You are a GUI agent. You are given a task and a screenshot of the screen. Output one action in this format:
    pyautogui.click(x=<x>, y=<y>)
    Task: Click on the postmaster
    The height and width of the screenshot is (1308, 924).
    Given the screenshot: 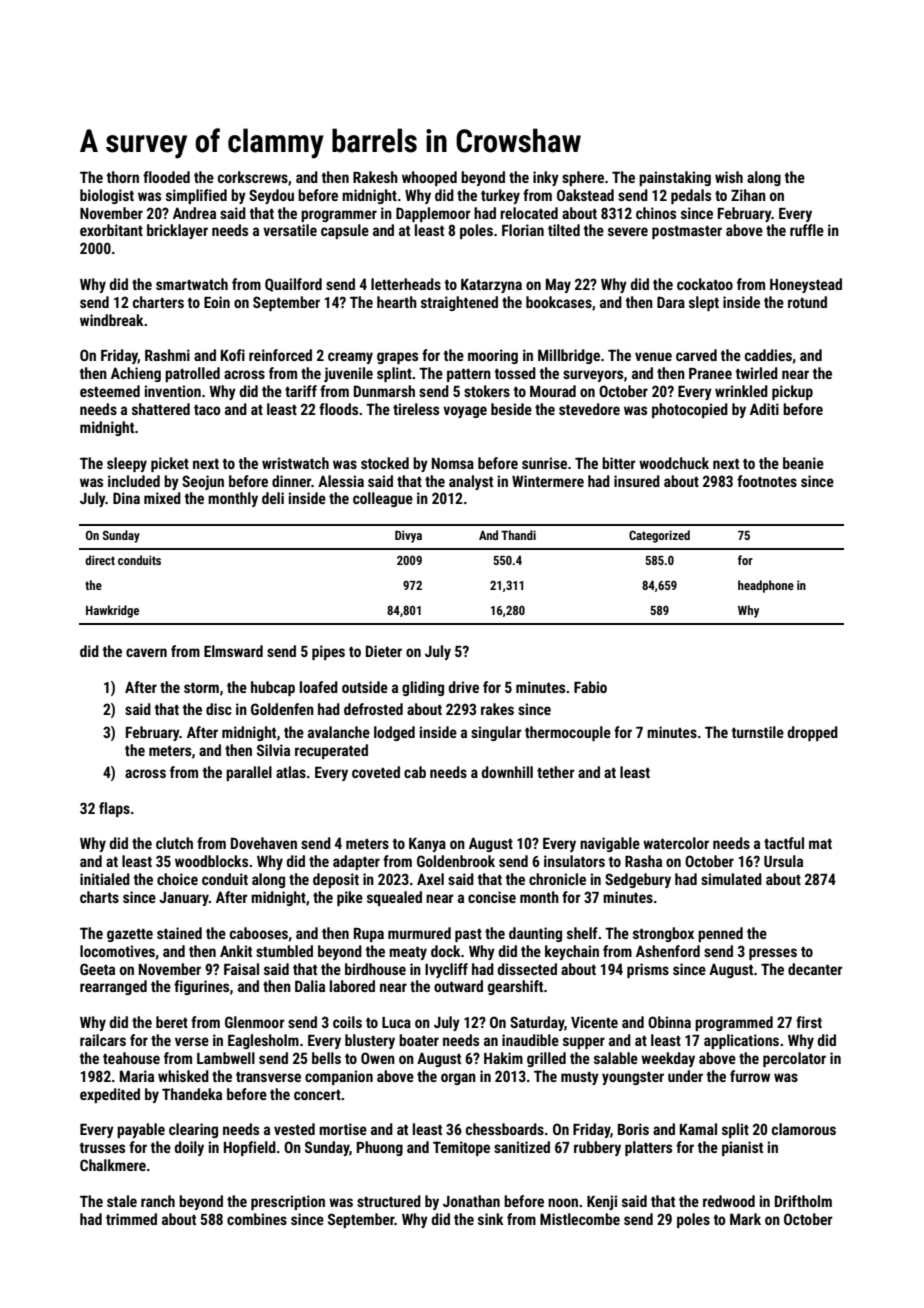 What is the action you would take?
    pyautogui.click(x=687, y=232)
